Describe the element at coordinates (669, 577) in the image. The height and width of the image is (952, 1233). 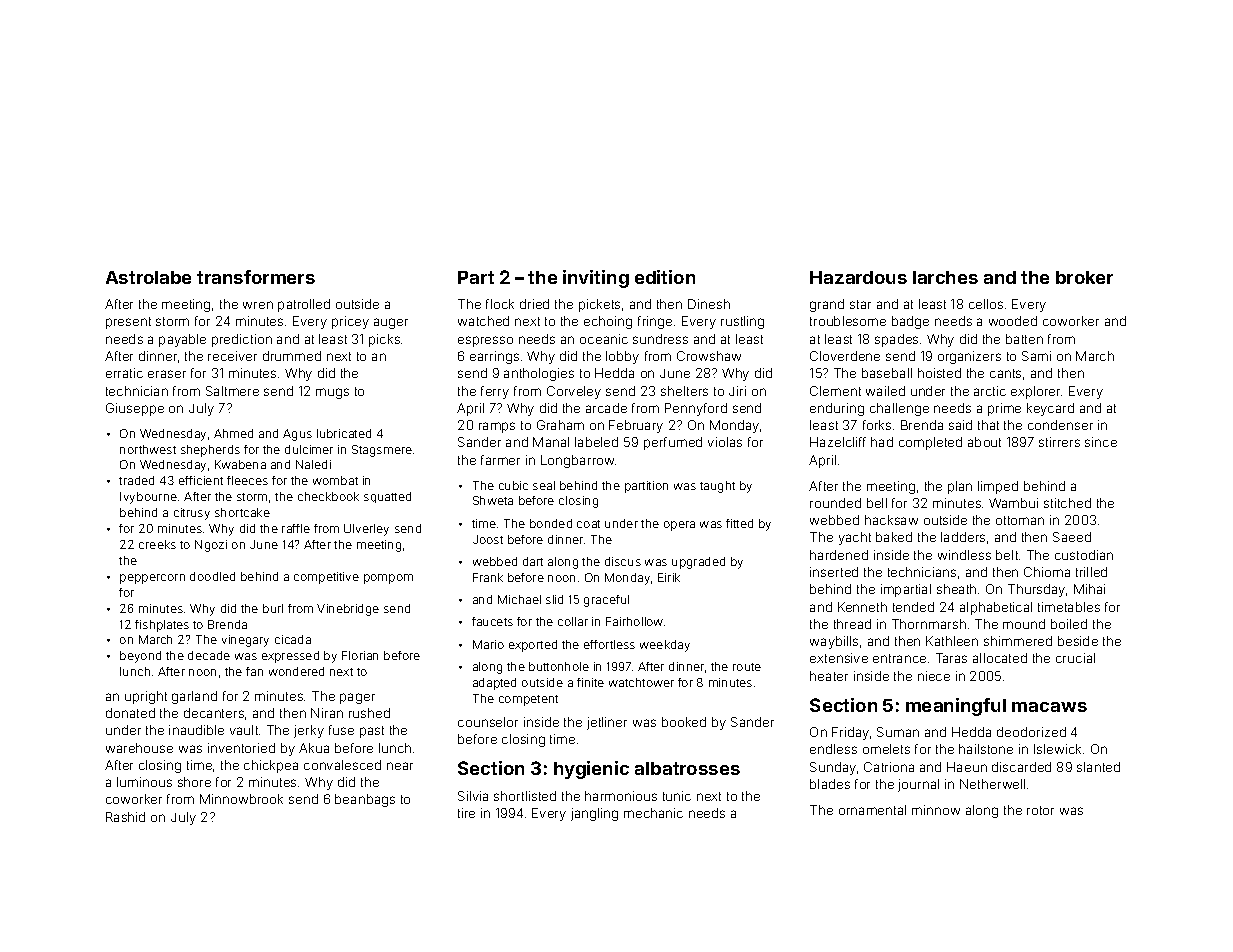
I see `Eirik` at that location.
